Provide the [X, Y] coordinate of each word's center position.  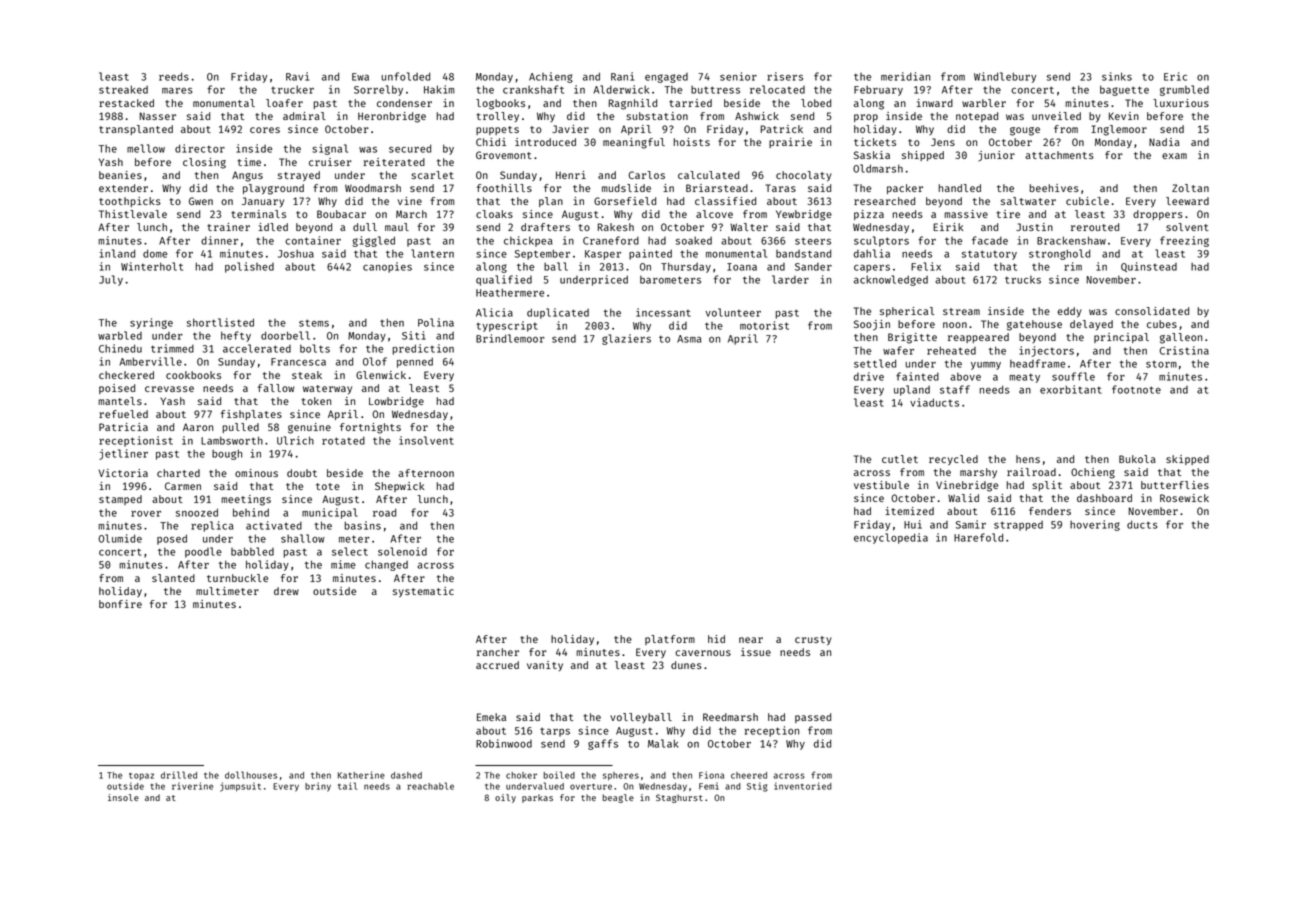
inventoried [803, 786]
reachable [430, 786]
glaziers [626, 339]
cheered [749, 775]
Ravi [297, 76]
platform [670, 640]
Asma [689, 339]
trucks [1023, 280]
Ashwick [757, 116]
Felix [926, 266]
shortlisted [220, 322]
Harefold [978, 537]
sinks [1117, 76]
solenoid [402, 551]
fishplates [251, 415]
